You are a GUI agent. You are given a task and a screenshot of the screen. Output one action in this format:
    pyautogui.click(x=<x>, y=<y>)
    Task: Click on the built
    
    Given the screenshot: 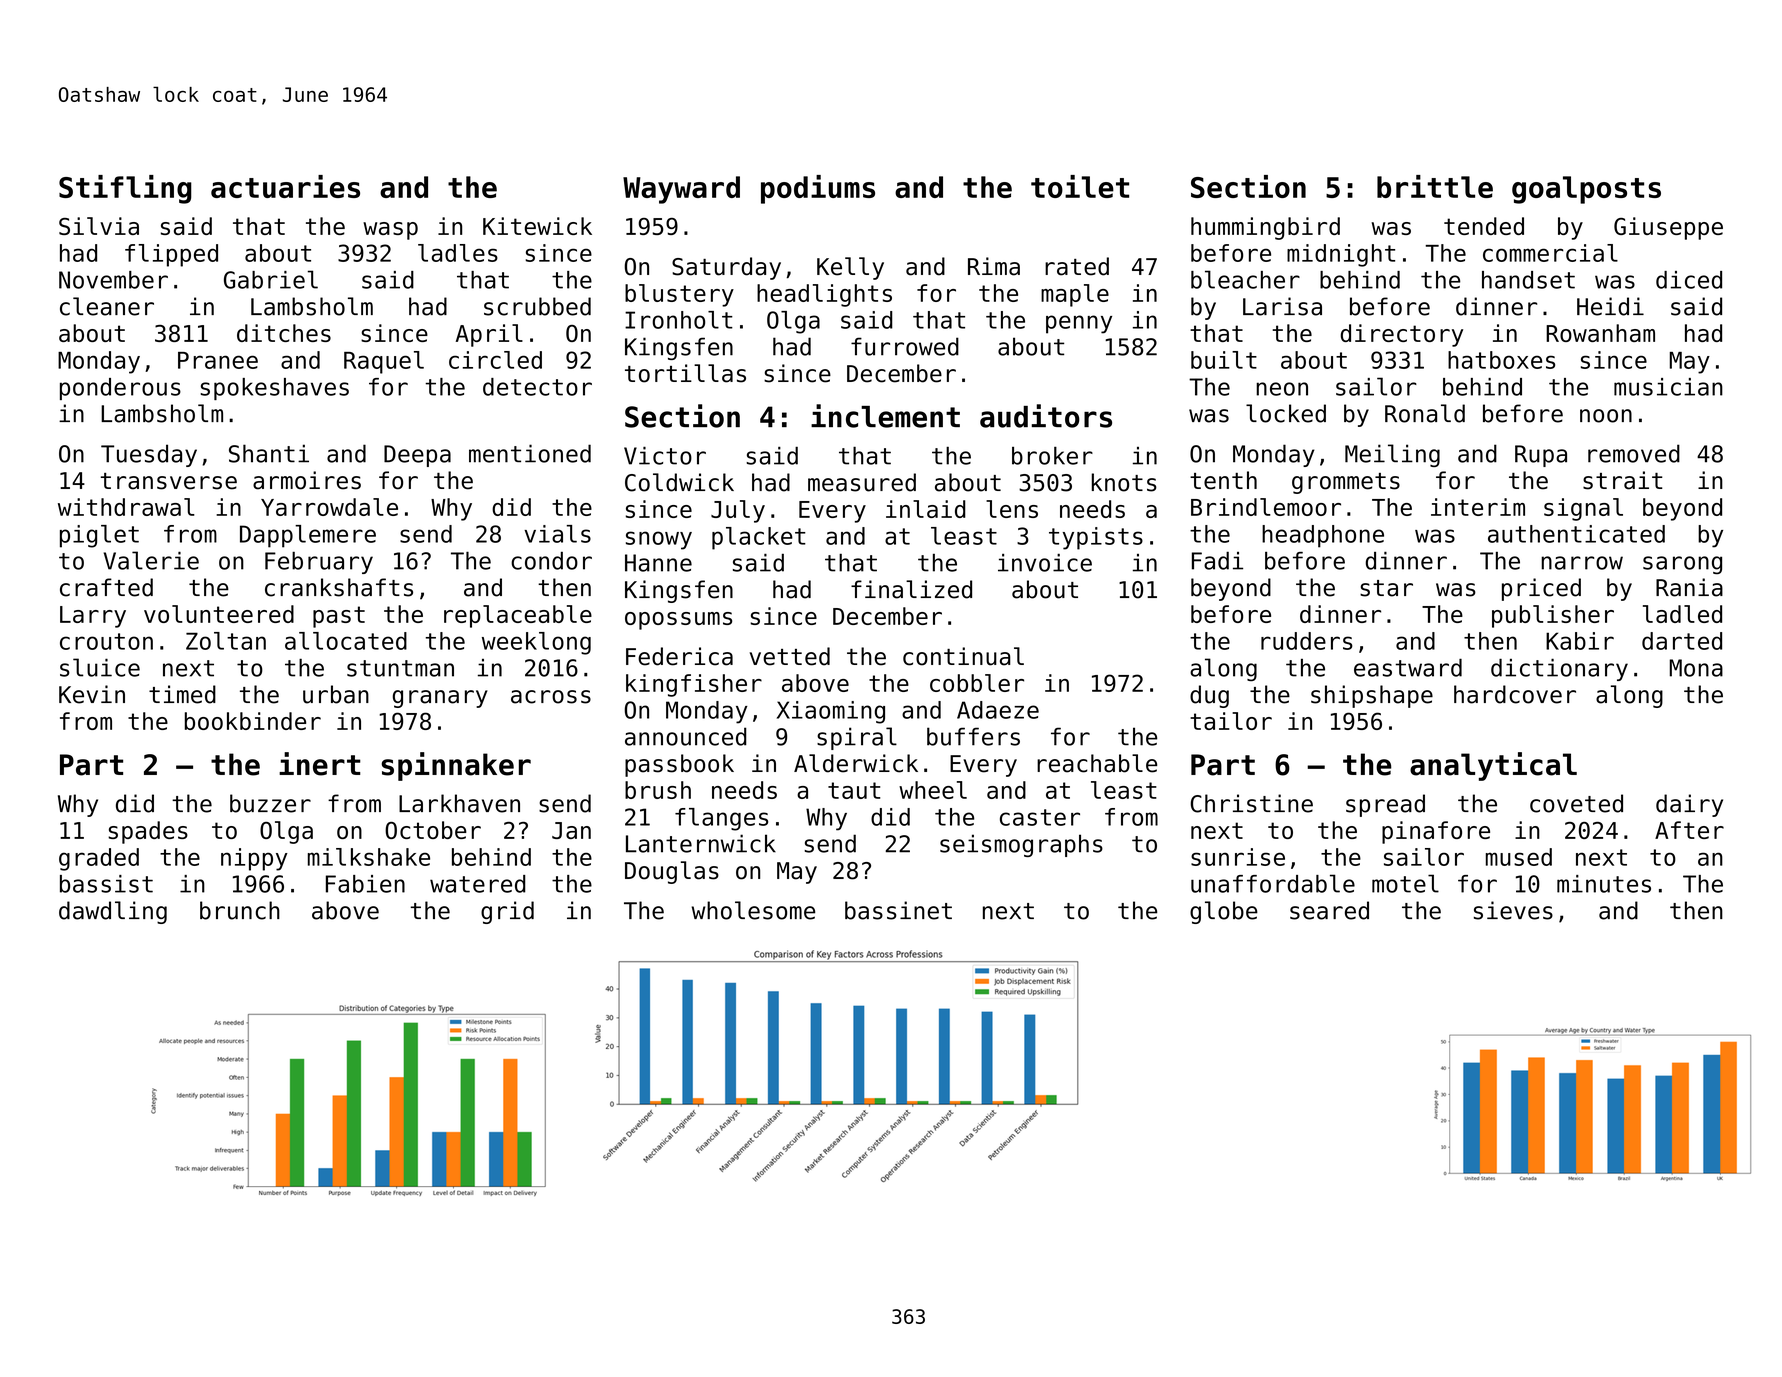 What is the action you would take?
    pyautogui.click(x=1224, y=360)
